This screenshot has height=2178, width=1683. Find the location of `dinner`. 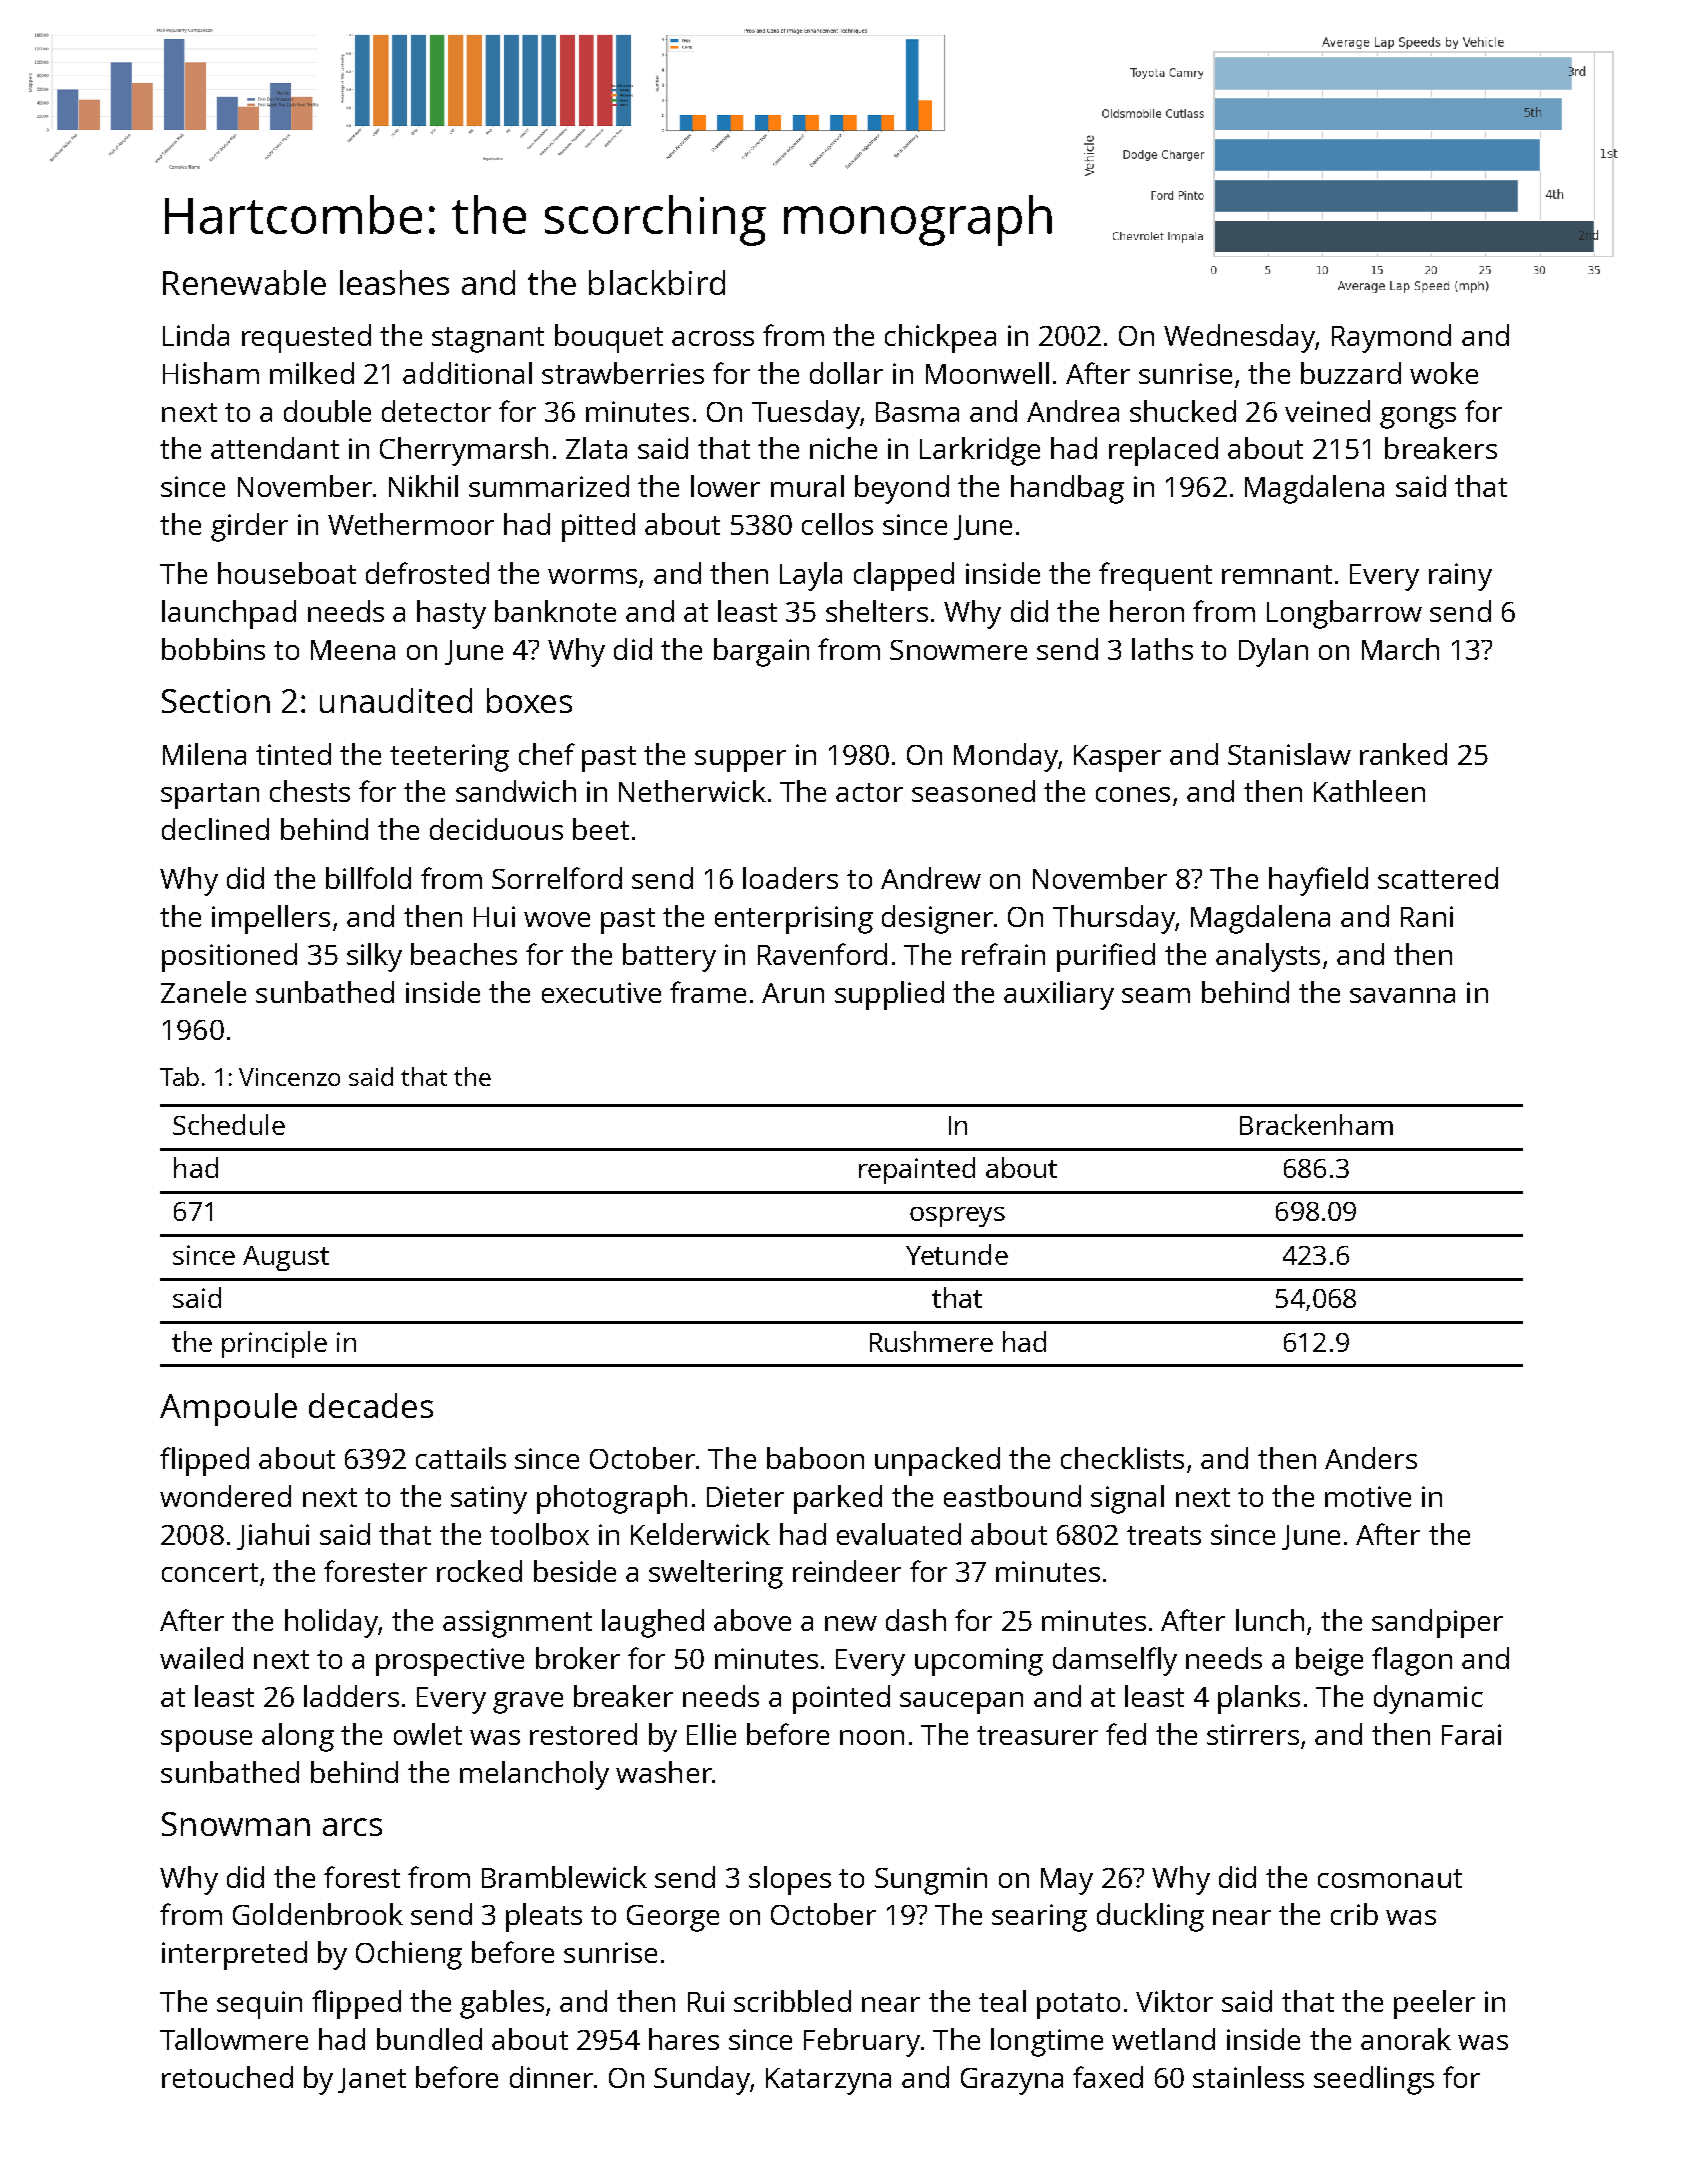

dinner is located at coordinates (551, 2077).
